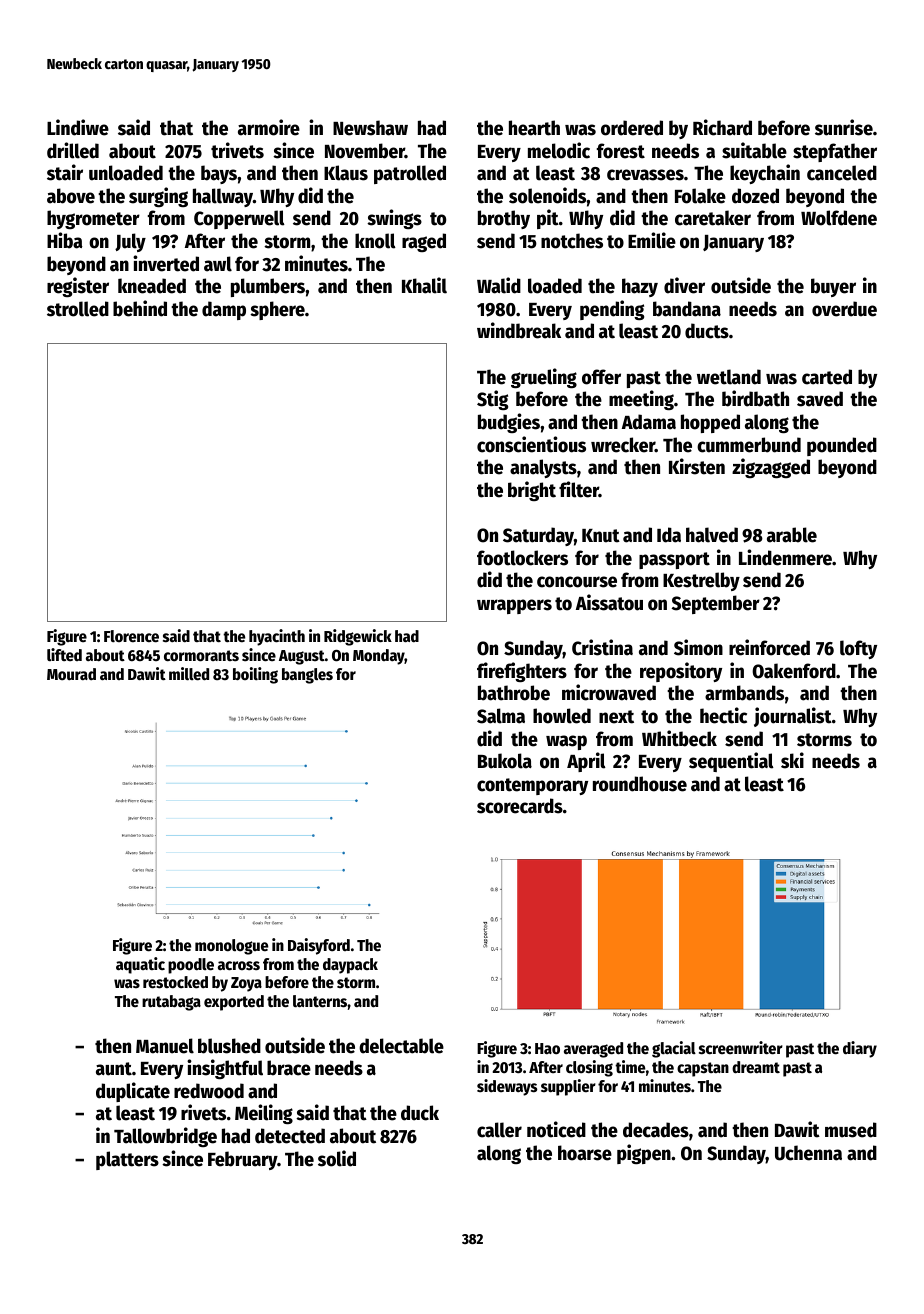 The image size is (924, 1314). What do you see at coordinates (140, 965) in the page?
I see `aquatic` at bounding box center [140, 965].
